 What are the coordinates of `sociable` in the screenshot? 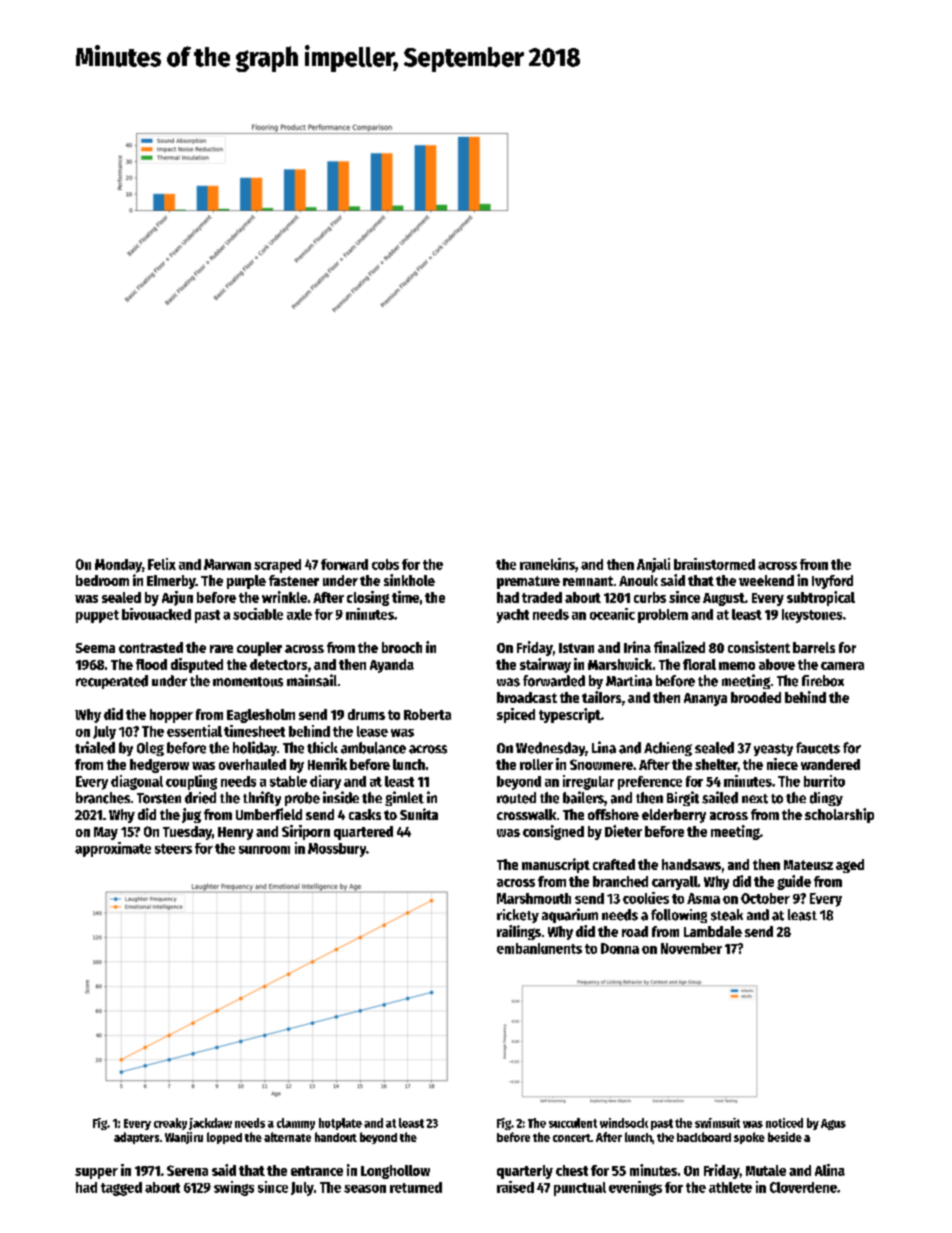 It's located at (258, 614).
